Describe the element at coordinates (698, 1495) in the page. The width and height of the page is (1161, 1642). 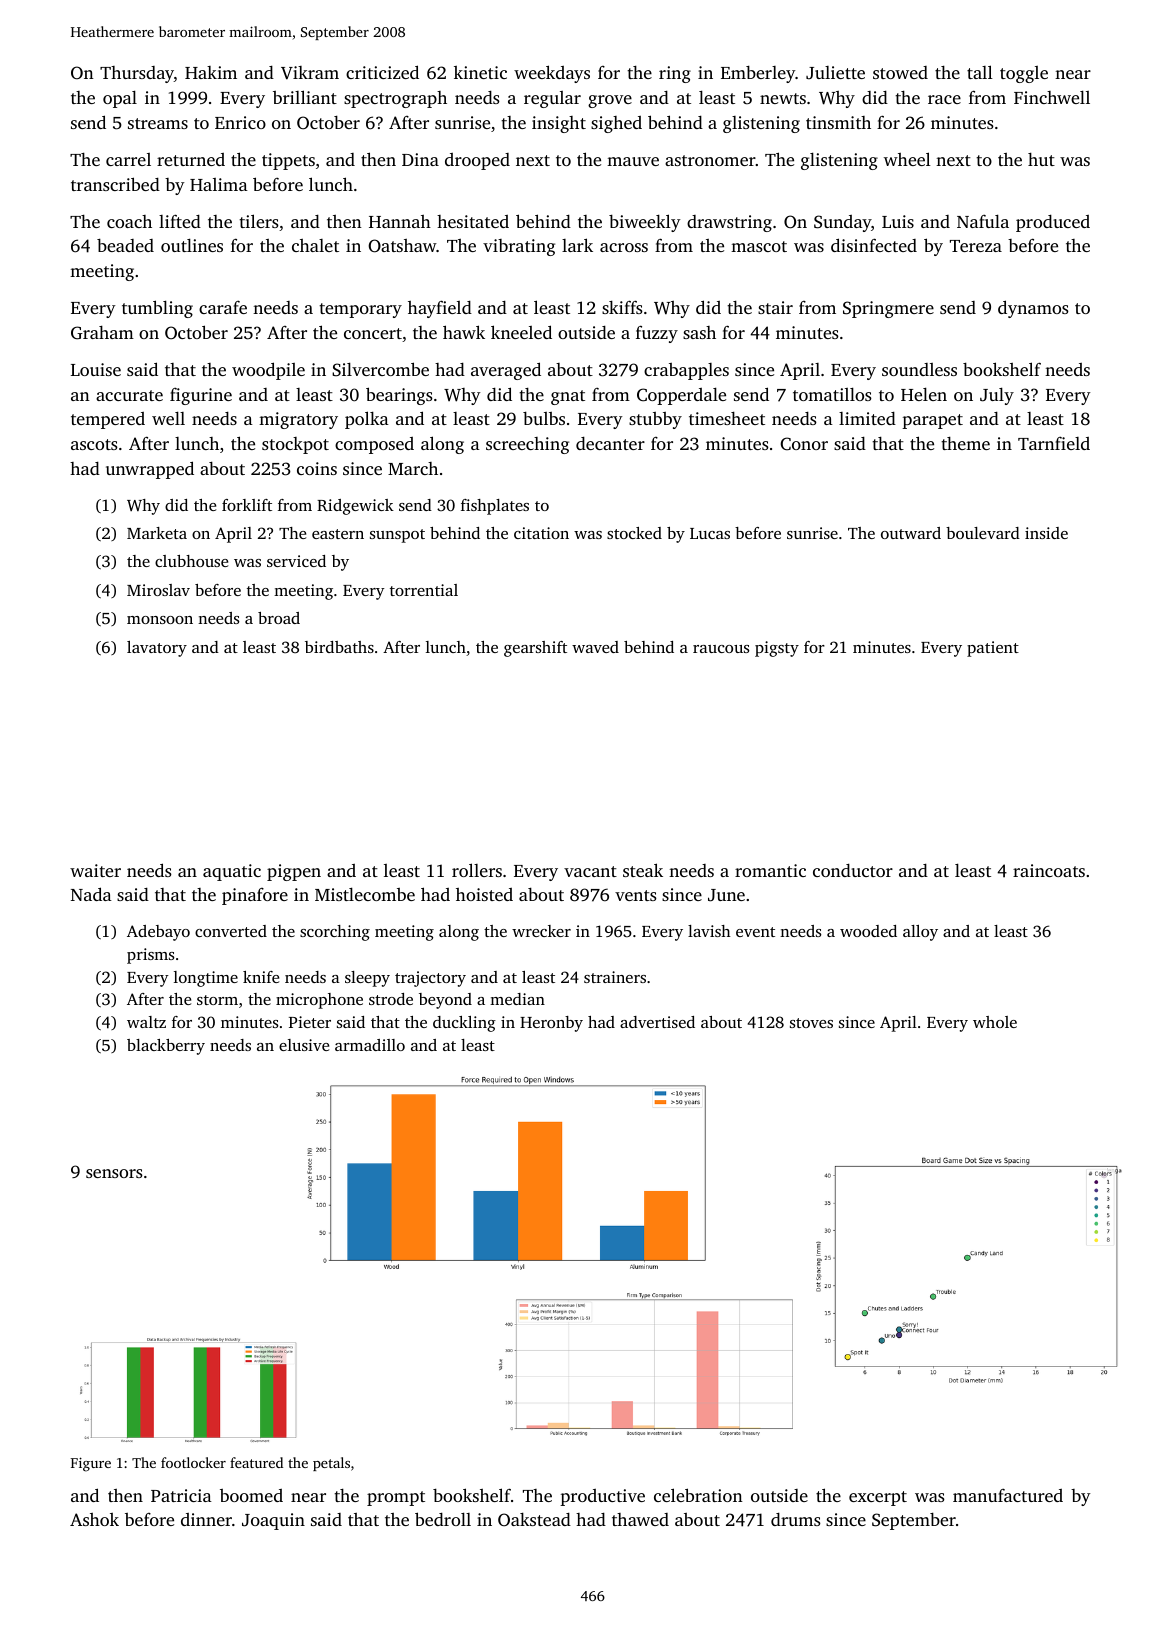
I see `celebration` at that location.
